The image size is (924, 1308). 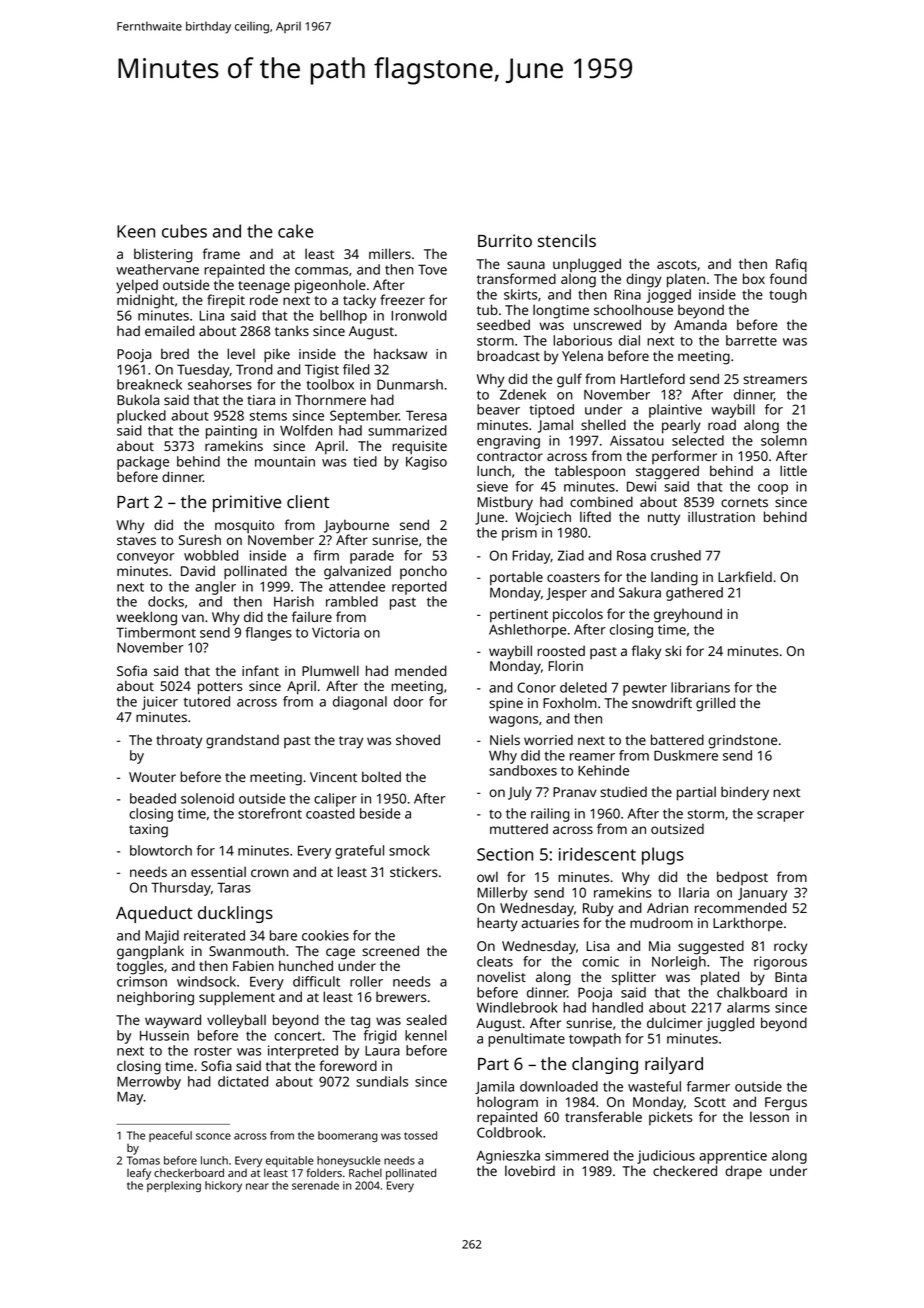 I want to click on ducklings, so click(x=235, y=914).
